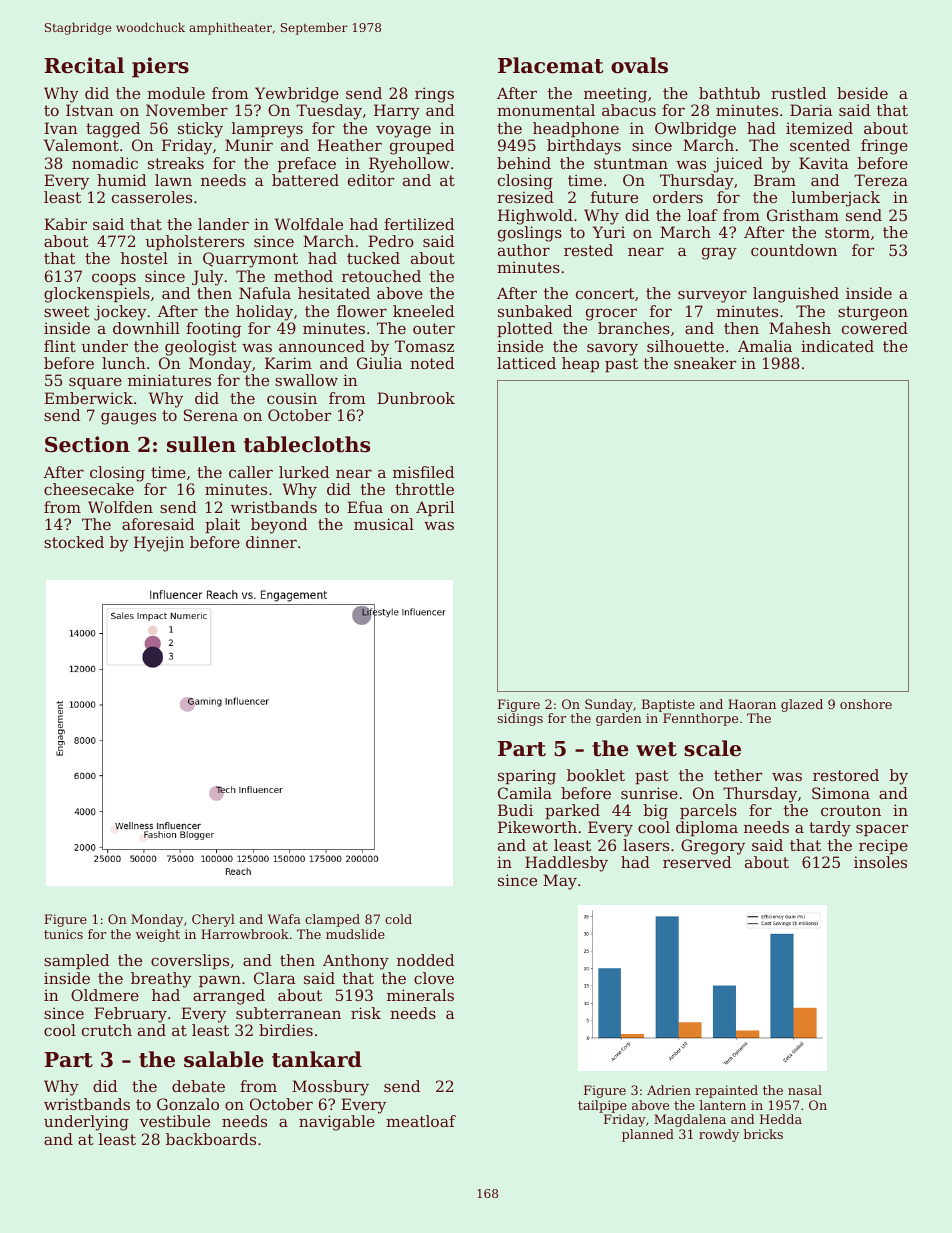 The image size is (952, 1233). Describe the element at coordinates (524, 250) in the page. I see `author` at that location.
